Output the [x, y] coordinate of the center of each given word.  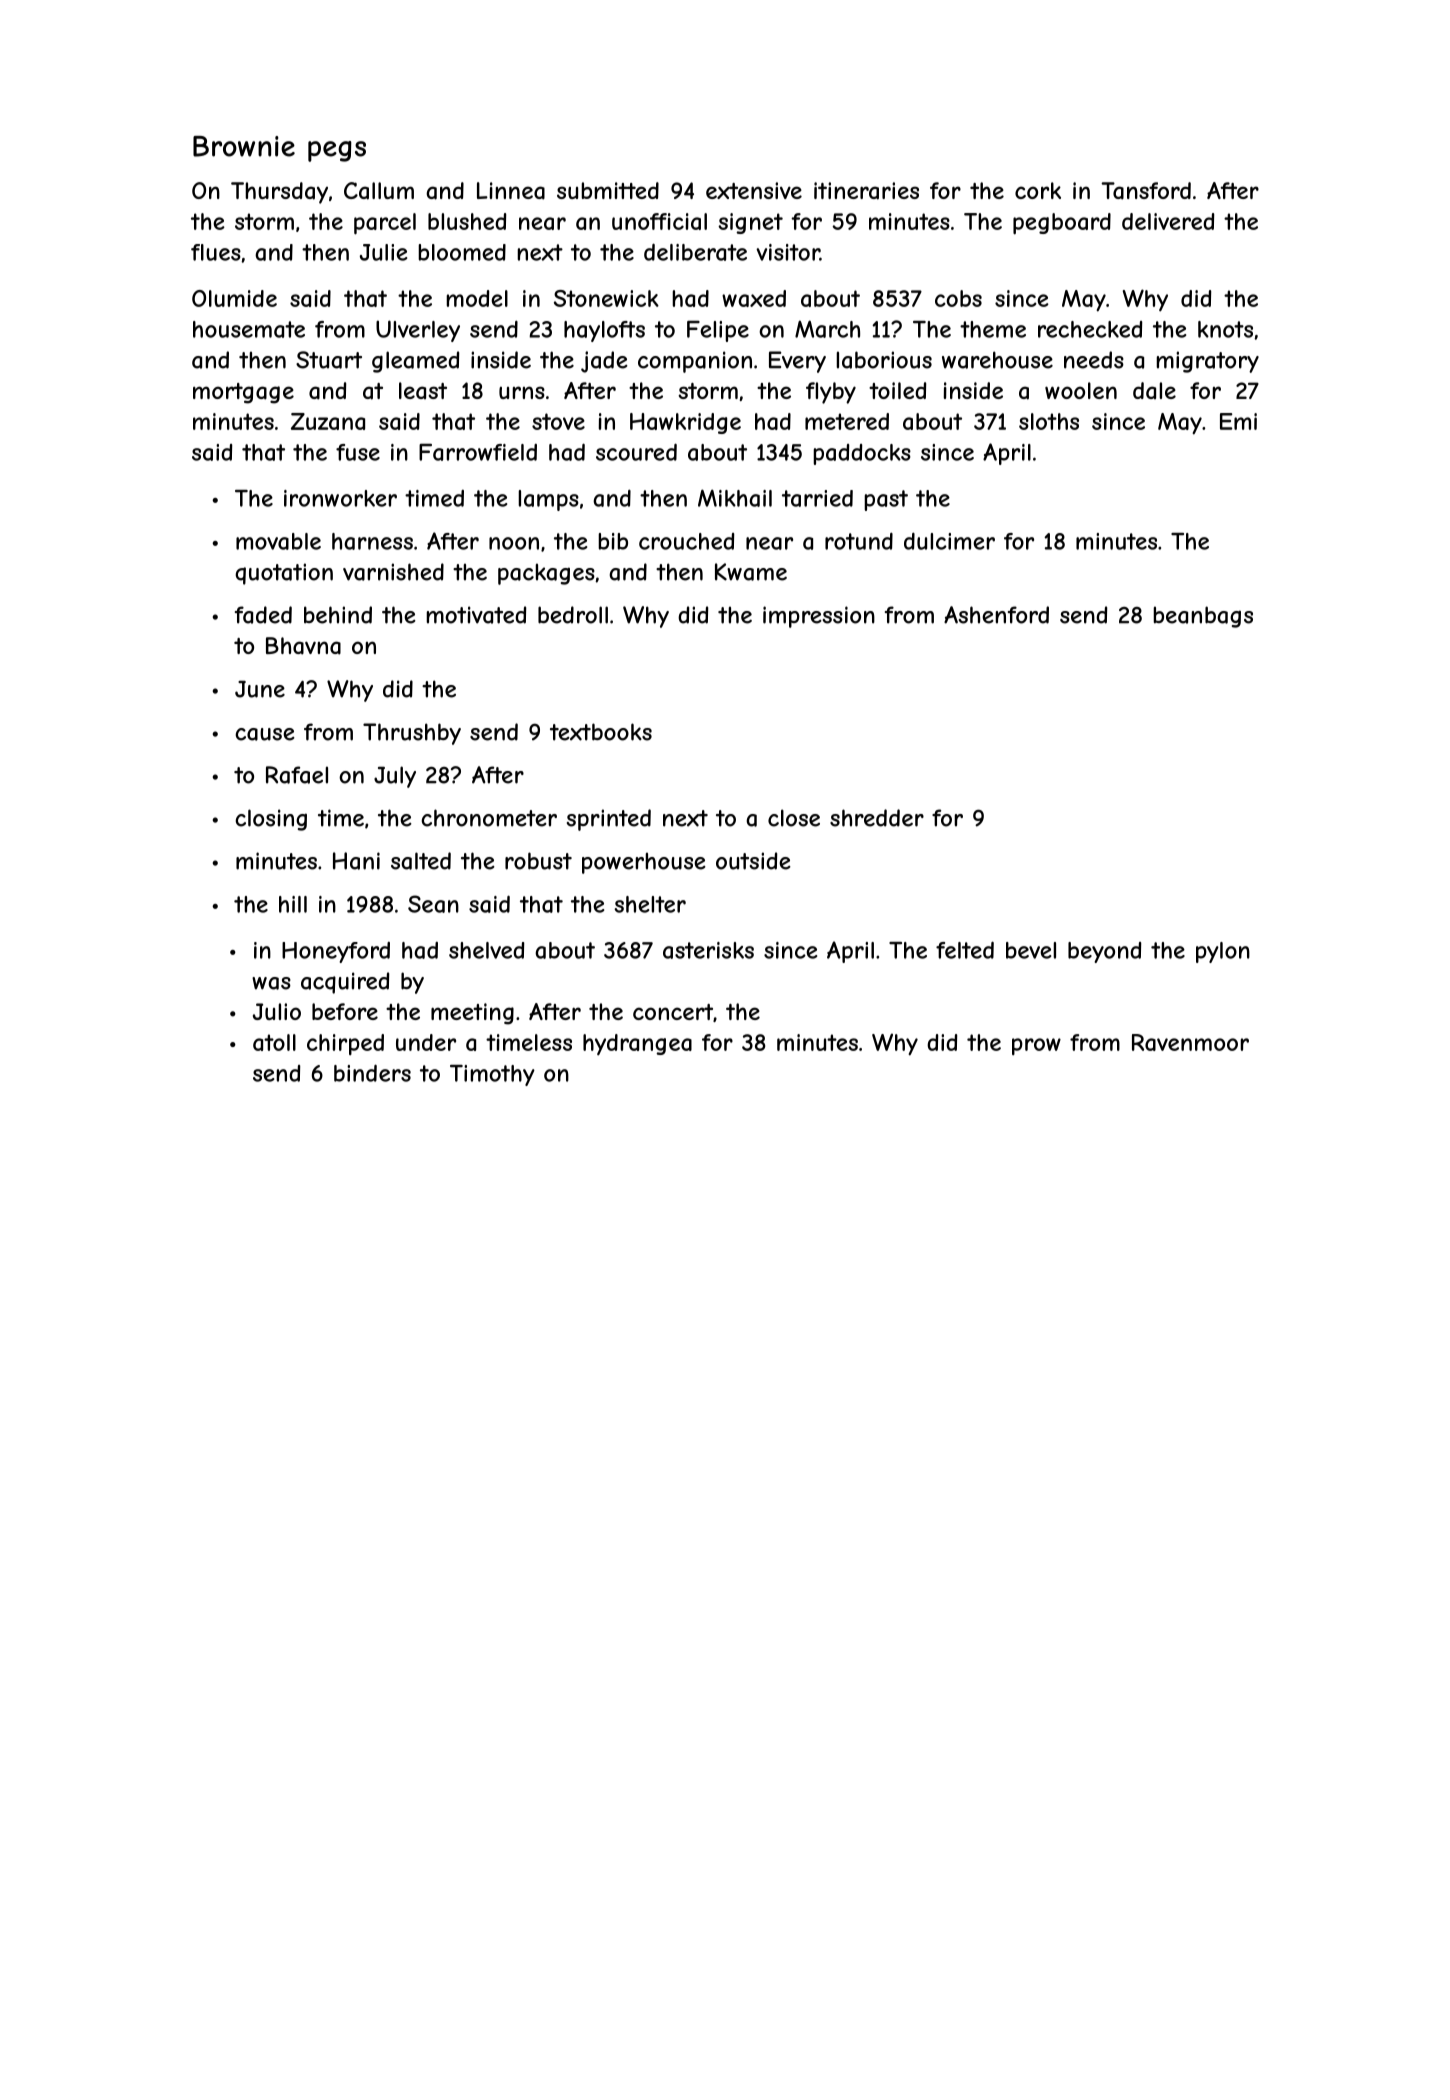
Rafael [297, 775]
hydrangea [637, 1045]
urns [522, 392]
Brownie [244, 146]
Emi [1238, 421]
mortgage [243, 393]
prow [1036, 1046]
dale [1154, 391]
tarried [817, 498]
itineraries [866, 191]
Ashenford [996, 615]
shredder [877, 818]
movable [278, 541]
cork [1038, 190]
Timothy [492, 1075]
